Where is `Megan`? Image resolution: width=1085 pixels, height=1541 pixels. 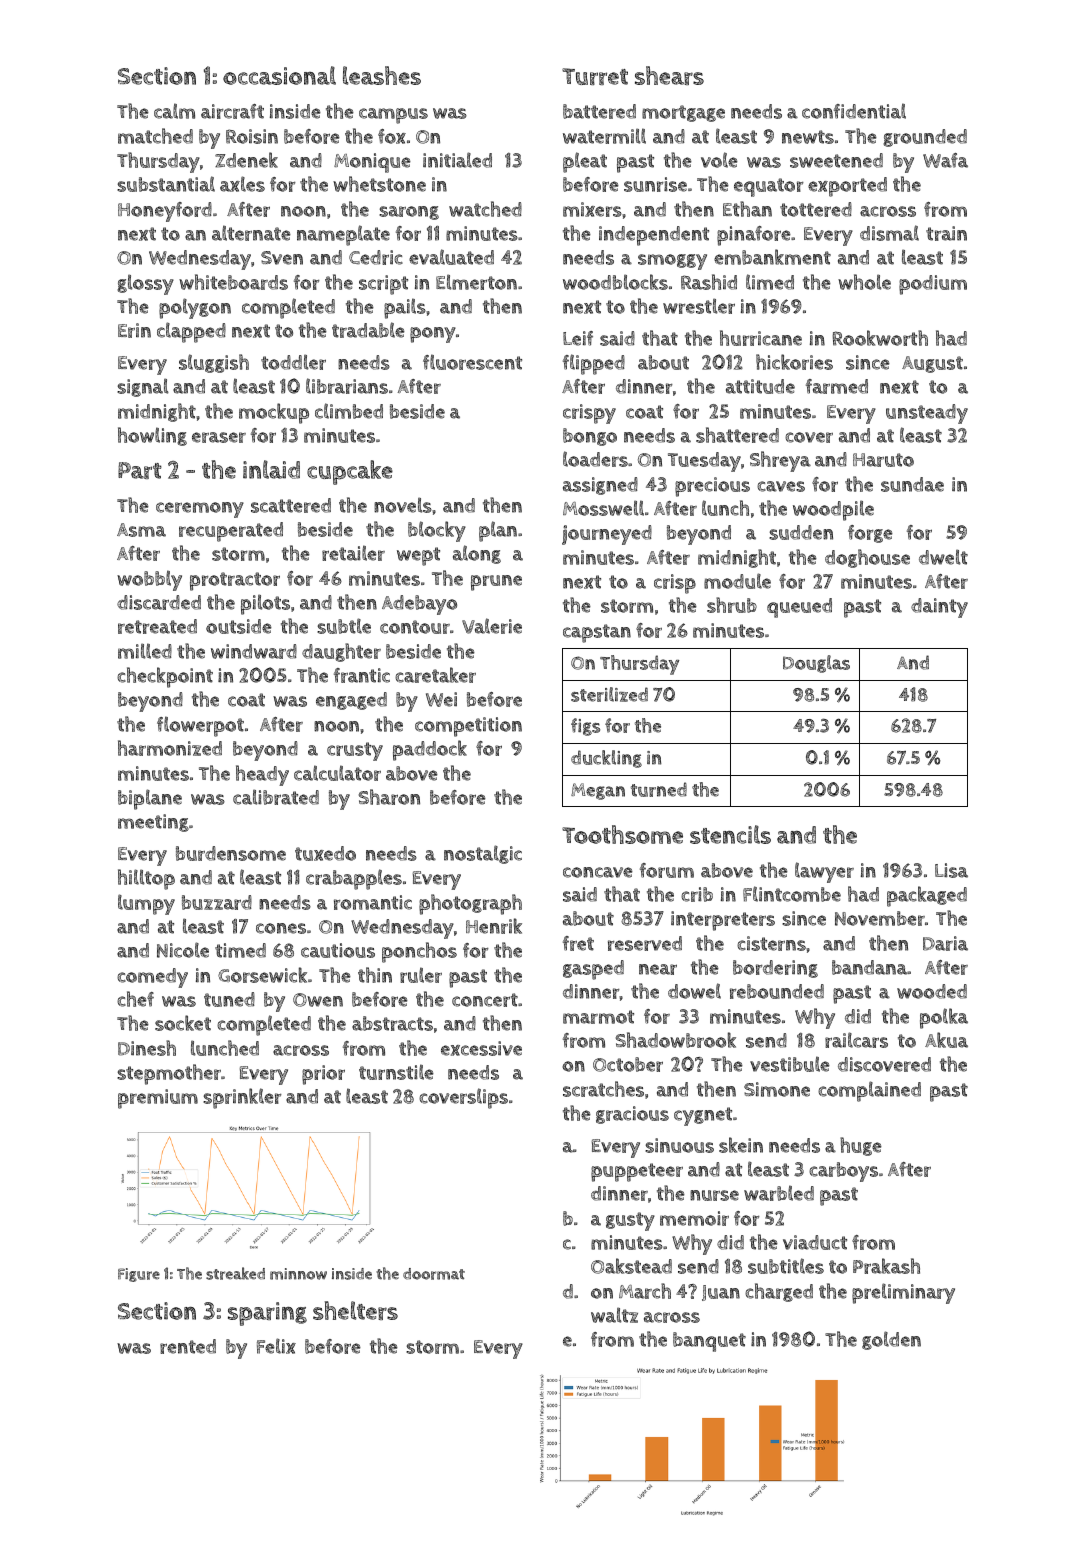 Megan is located at coordinates (598, 791).
